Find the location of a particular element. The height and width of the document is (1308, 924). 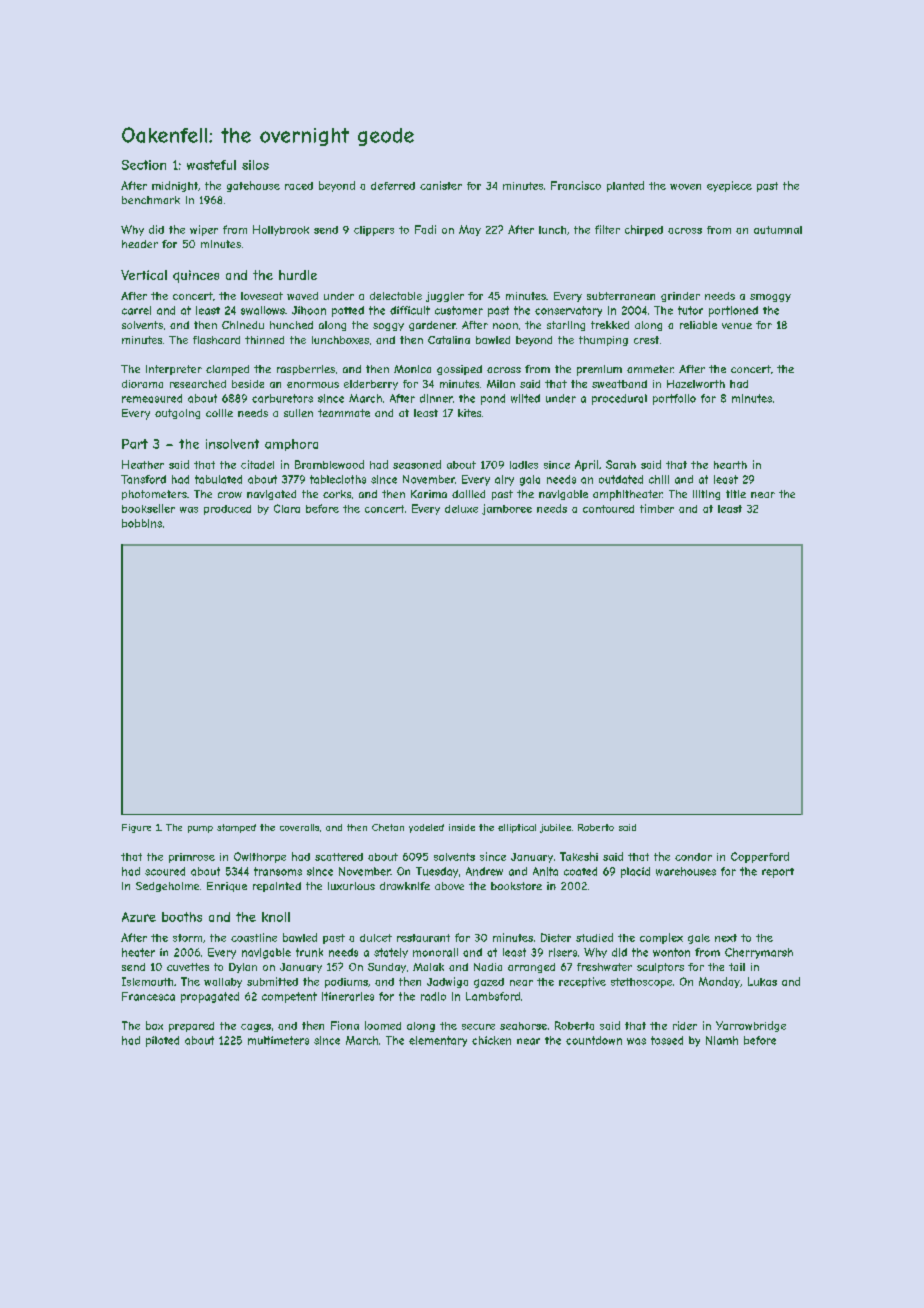

difficult is located at coordinates (410, 310).
